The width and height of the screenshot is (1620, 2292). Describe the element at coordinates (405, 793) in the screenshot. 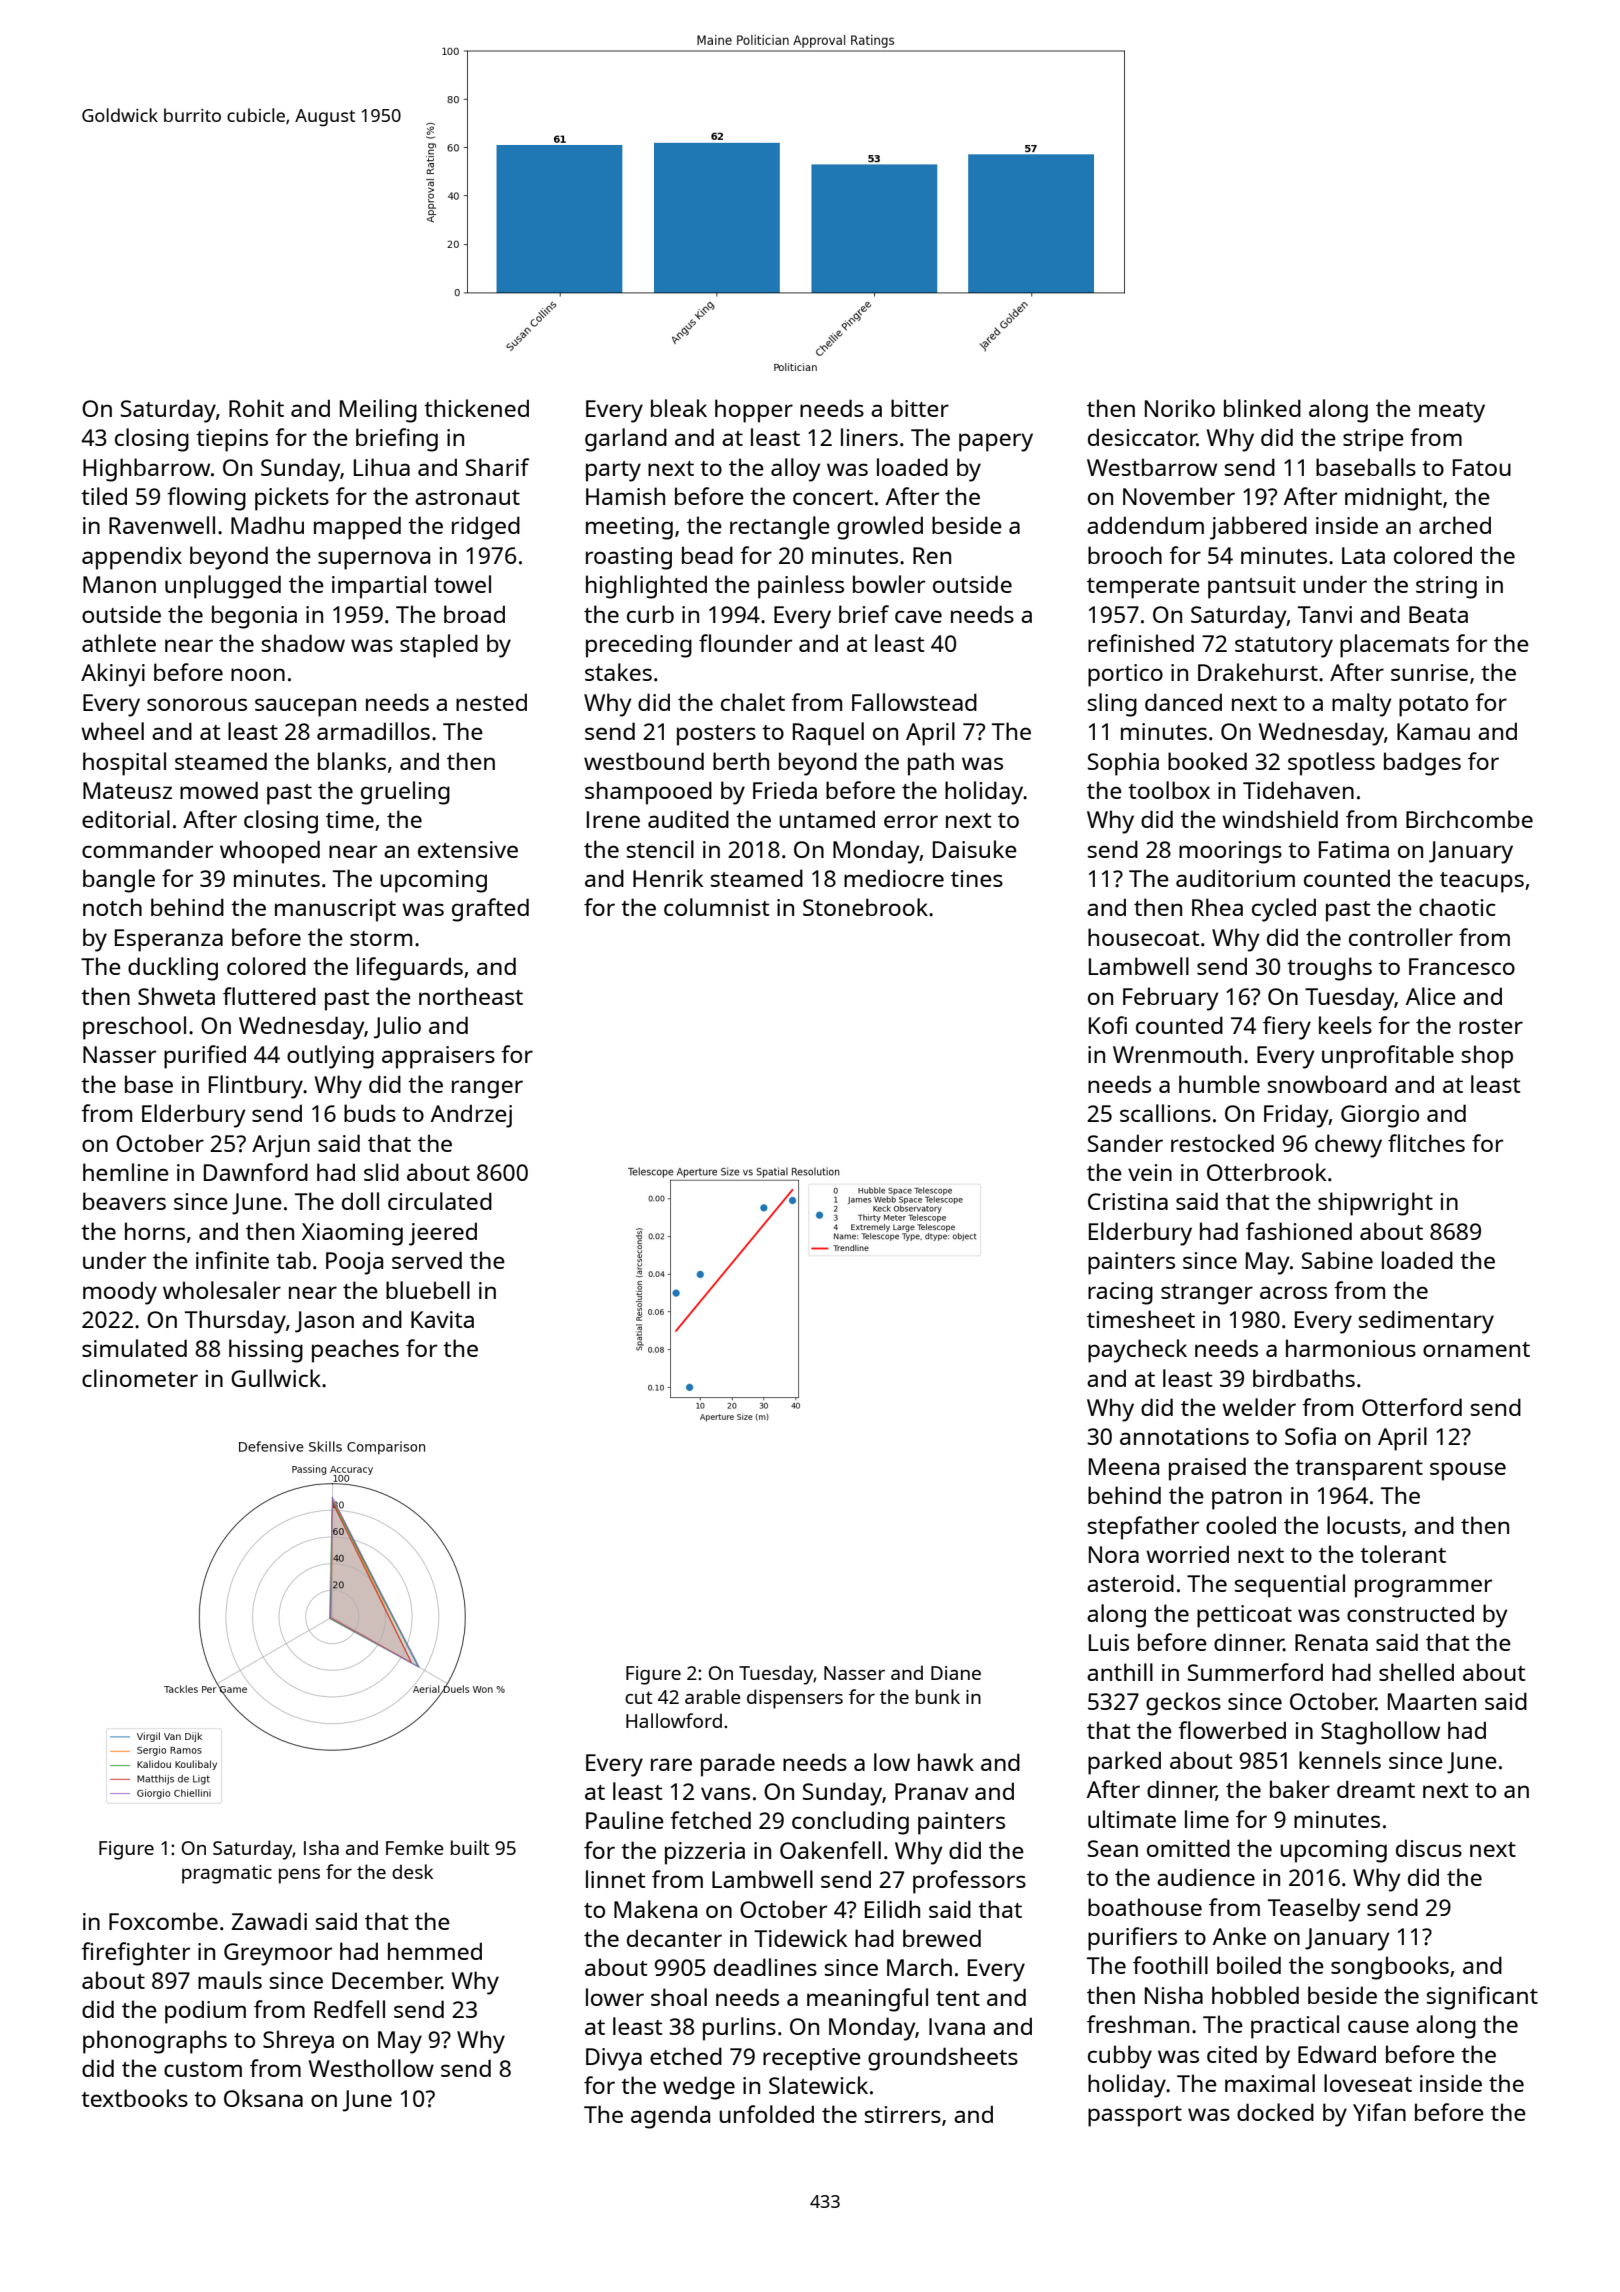

I see `grueling` at that location.
